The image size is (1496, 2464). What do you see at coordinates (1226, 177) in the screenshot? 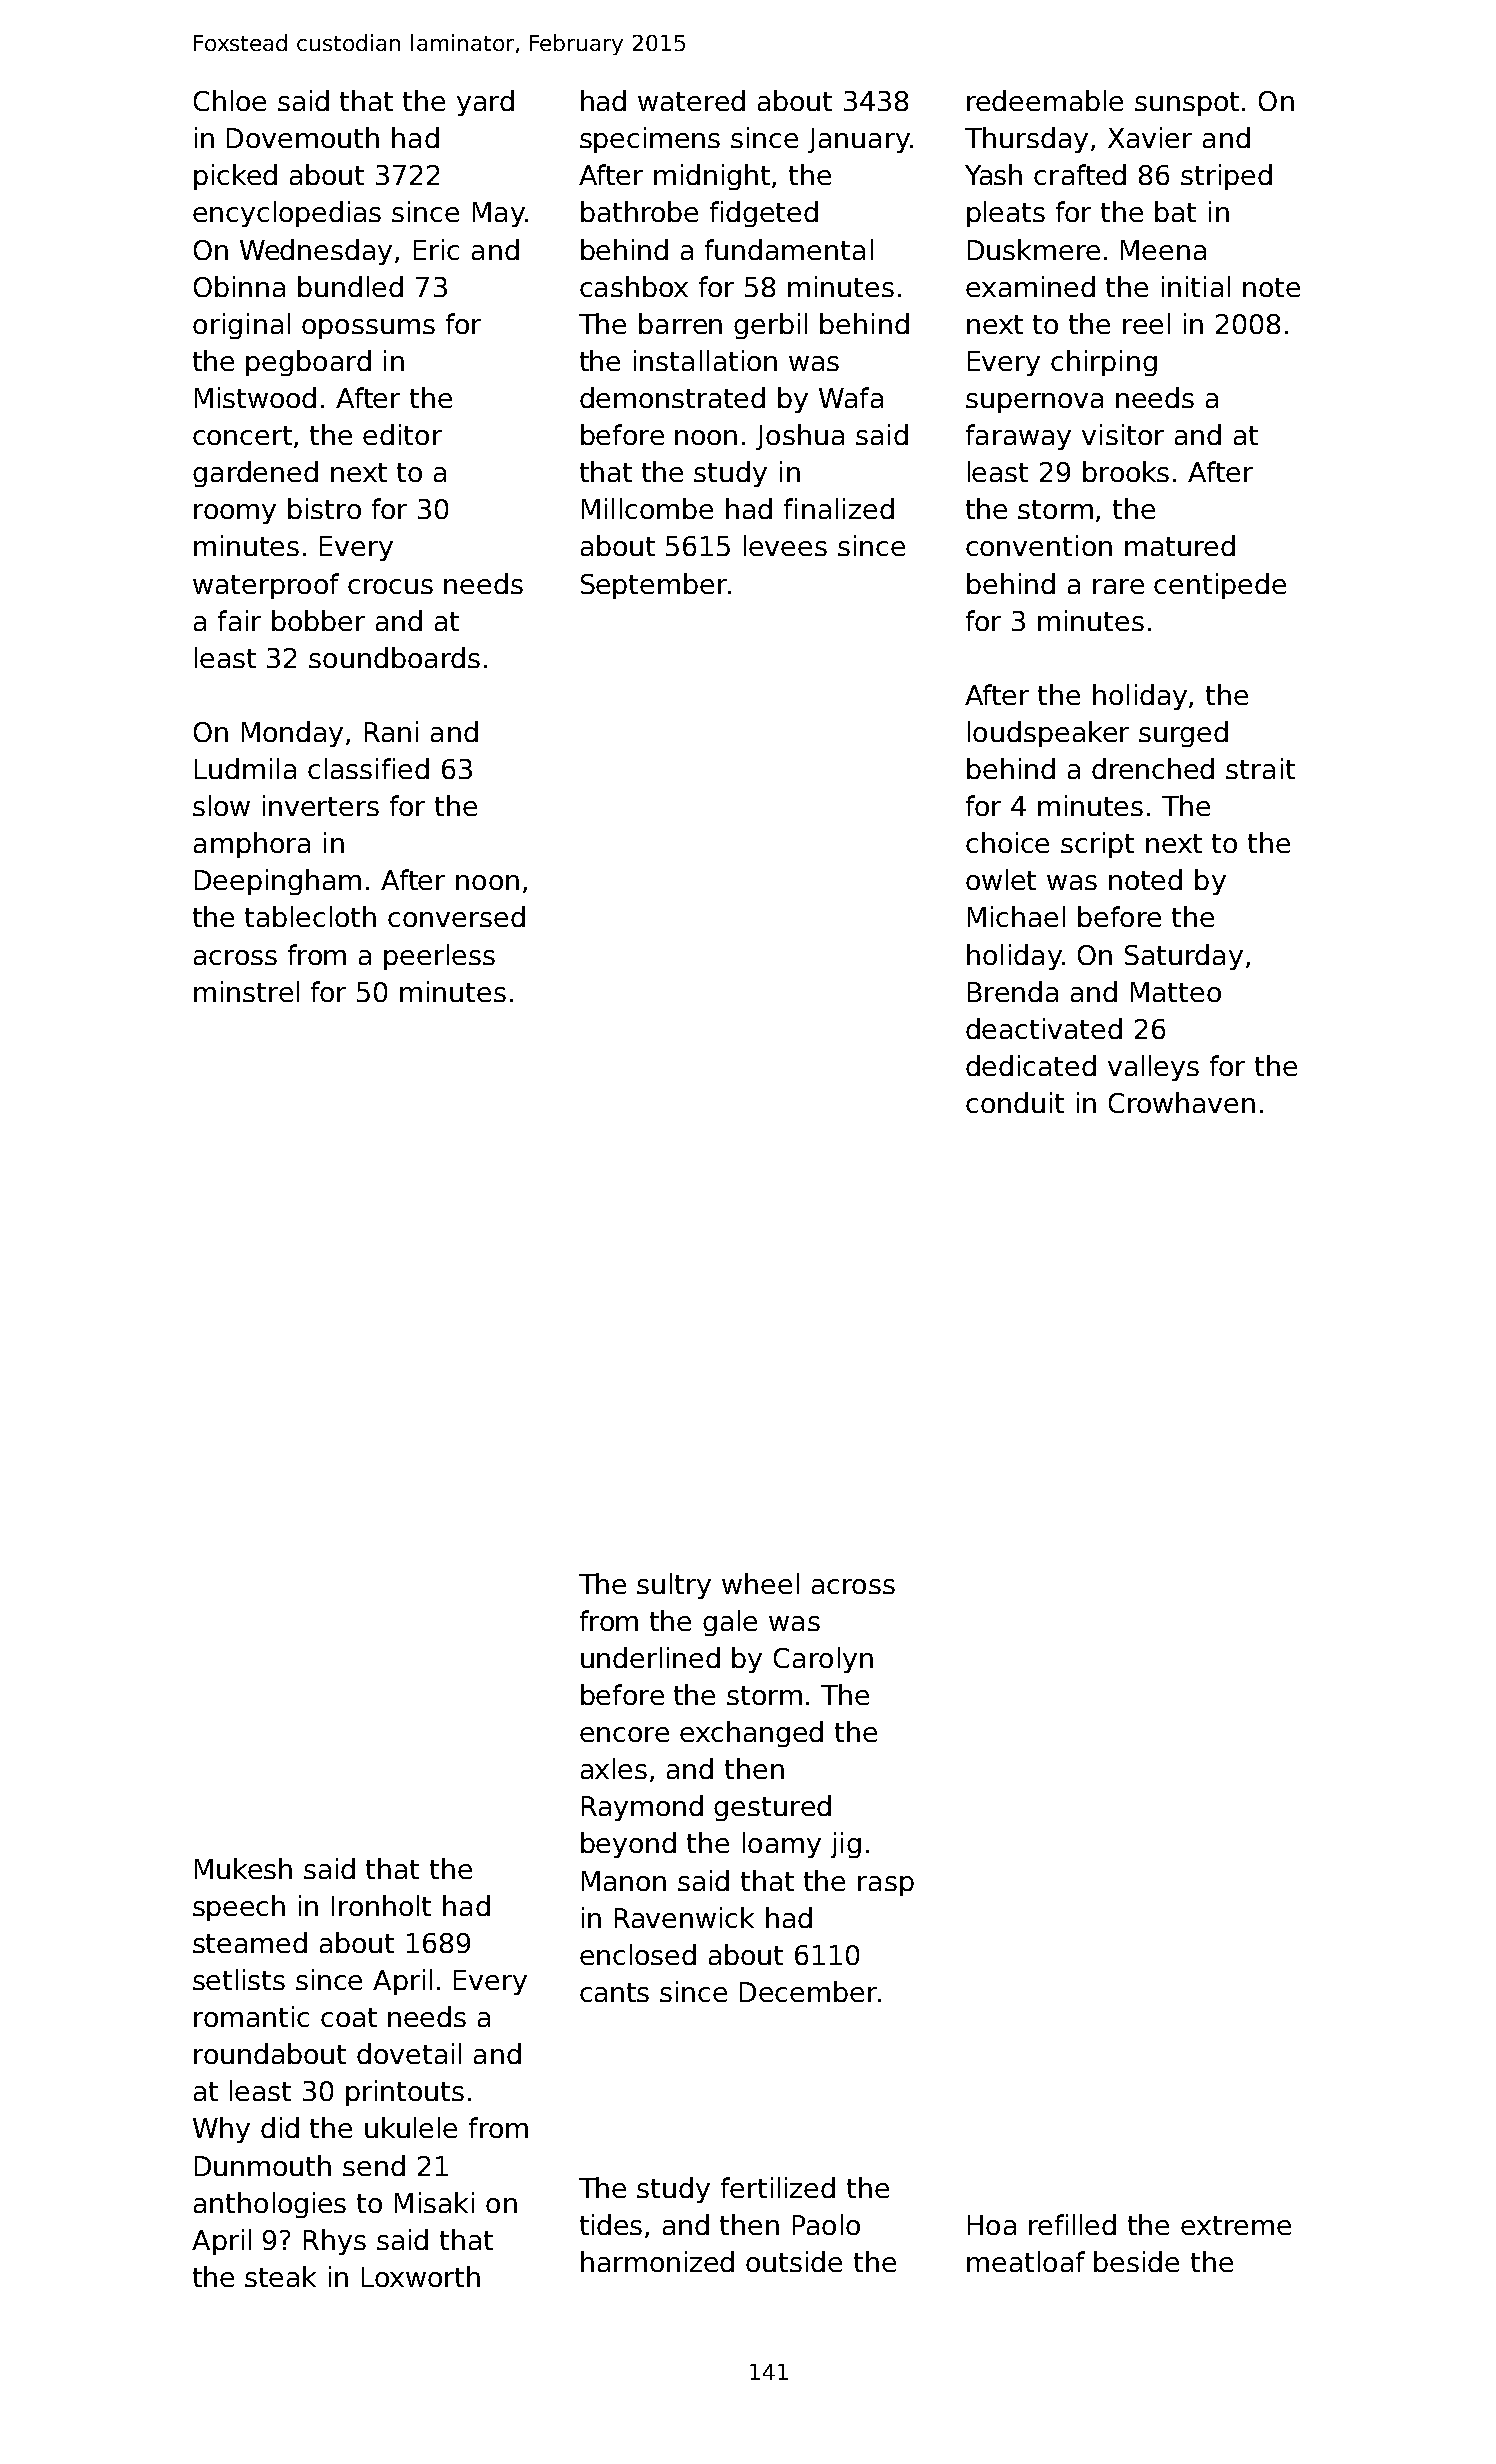
I see `striped` at bounding box center [1226, 177].
